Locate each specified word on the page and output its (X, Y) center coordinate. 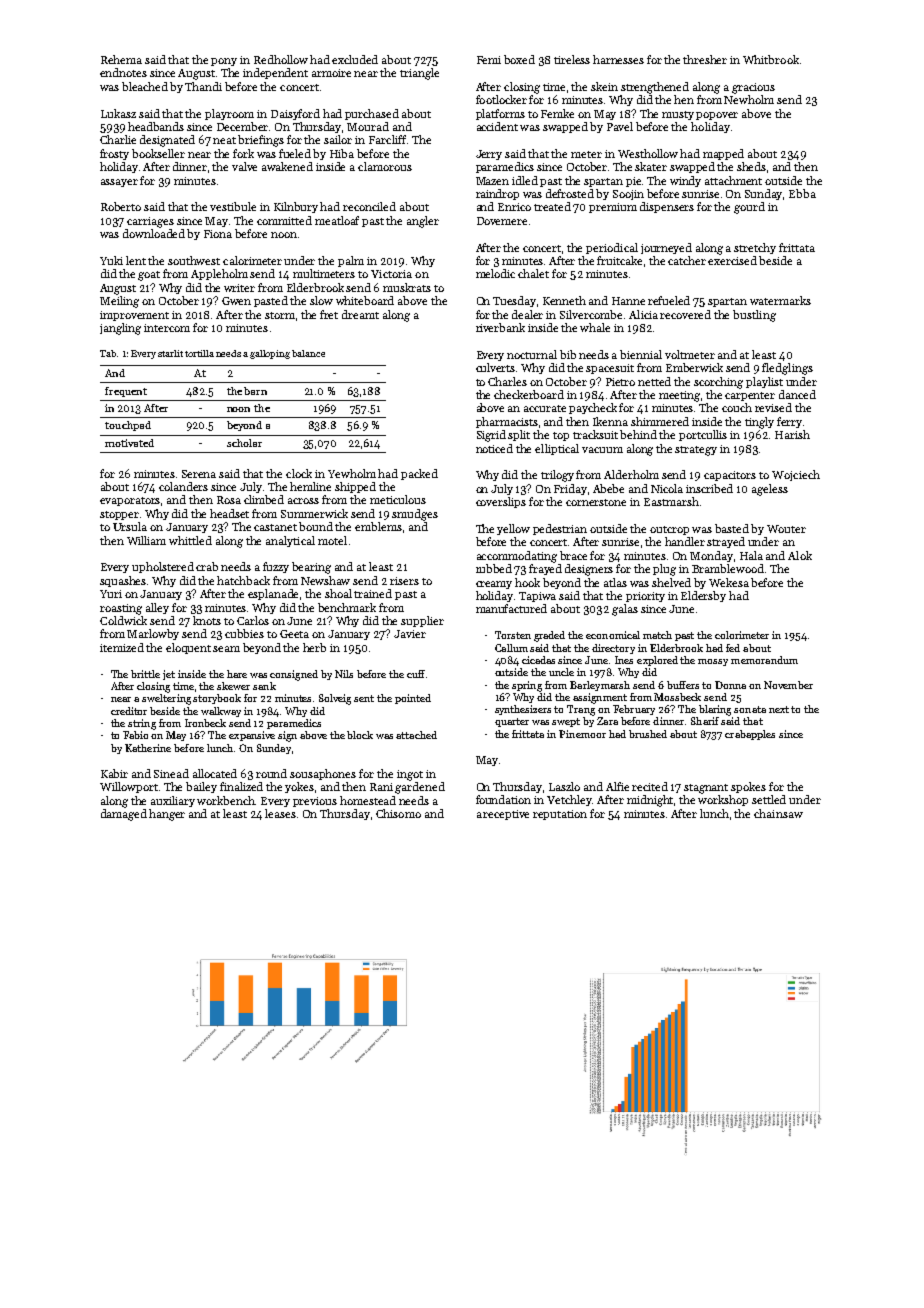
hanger (167, 815)
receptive (506, 815)
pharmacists (507, 422)
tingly (759, 423)
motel (332, 540)
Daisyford (295, 114)
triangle (419, 74)
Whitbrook (771, 59)
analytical (290, 541)
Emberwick (694, 367)
